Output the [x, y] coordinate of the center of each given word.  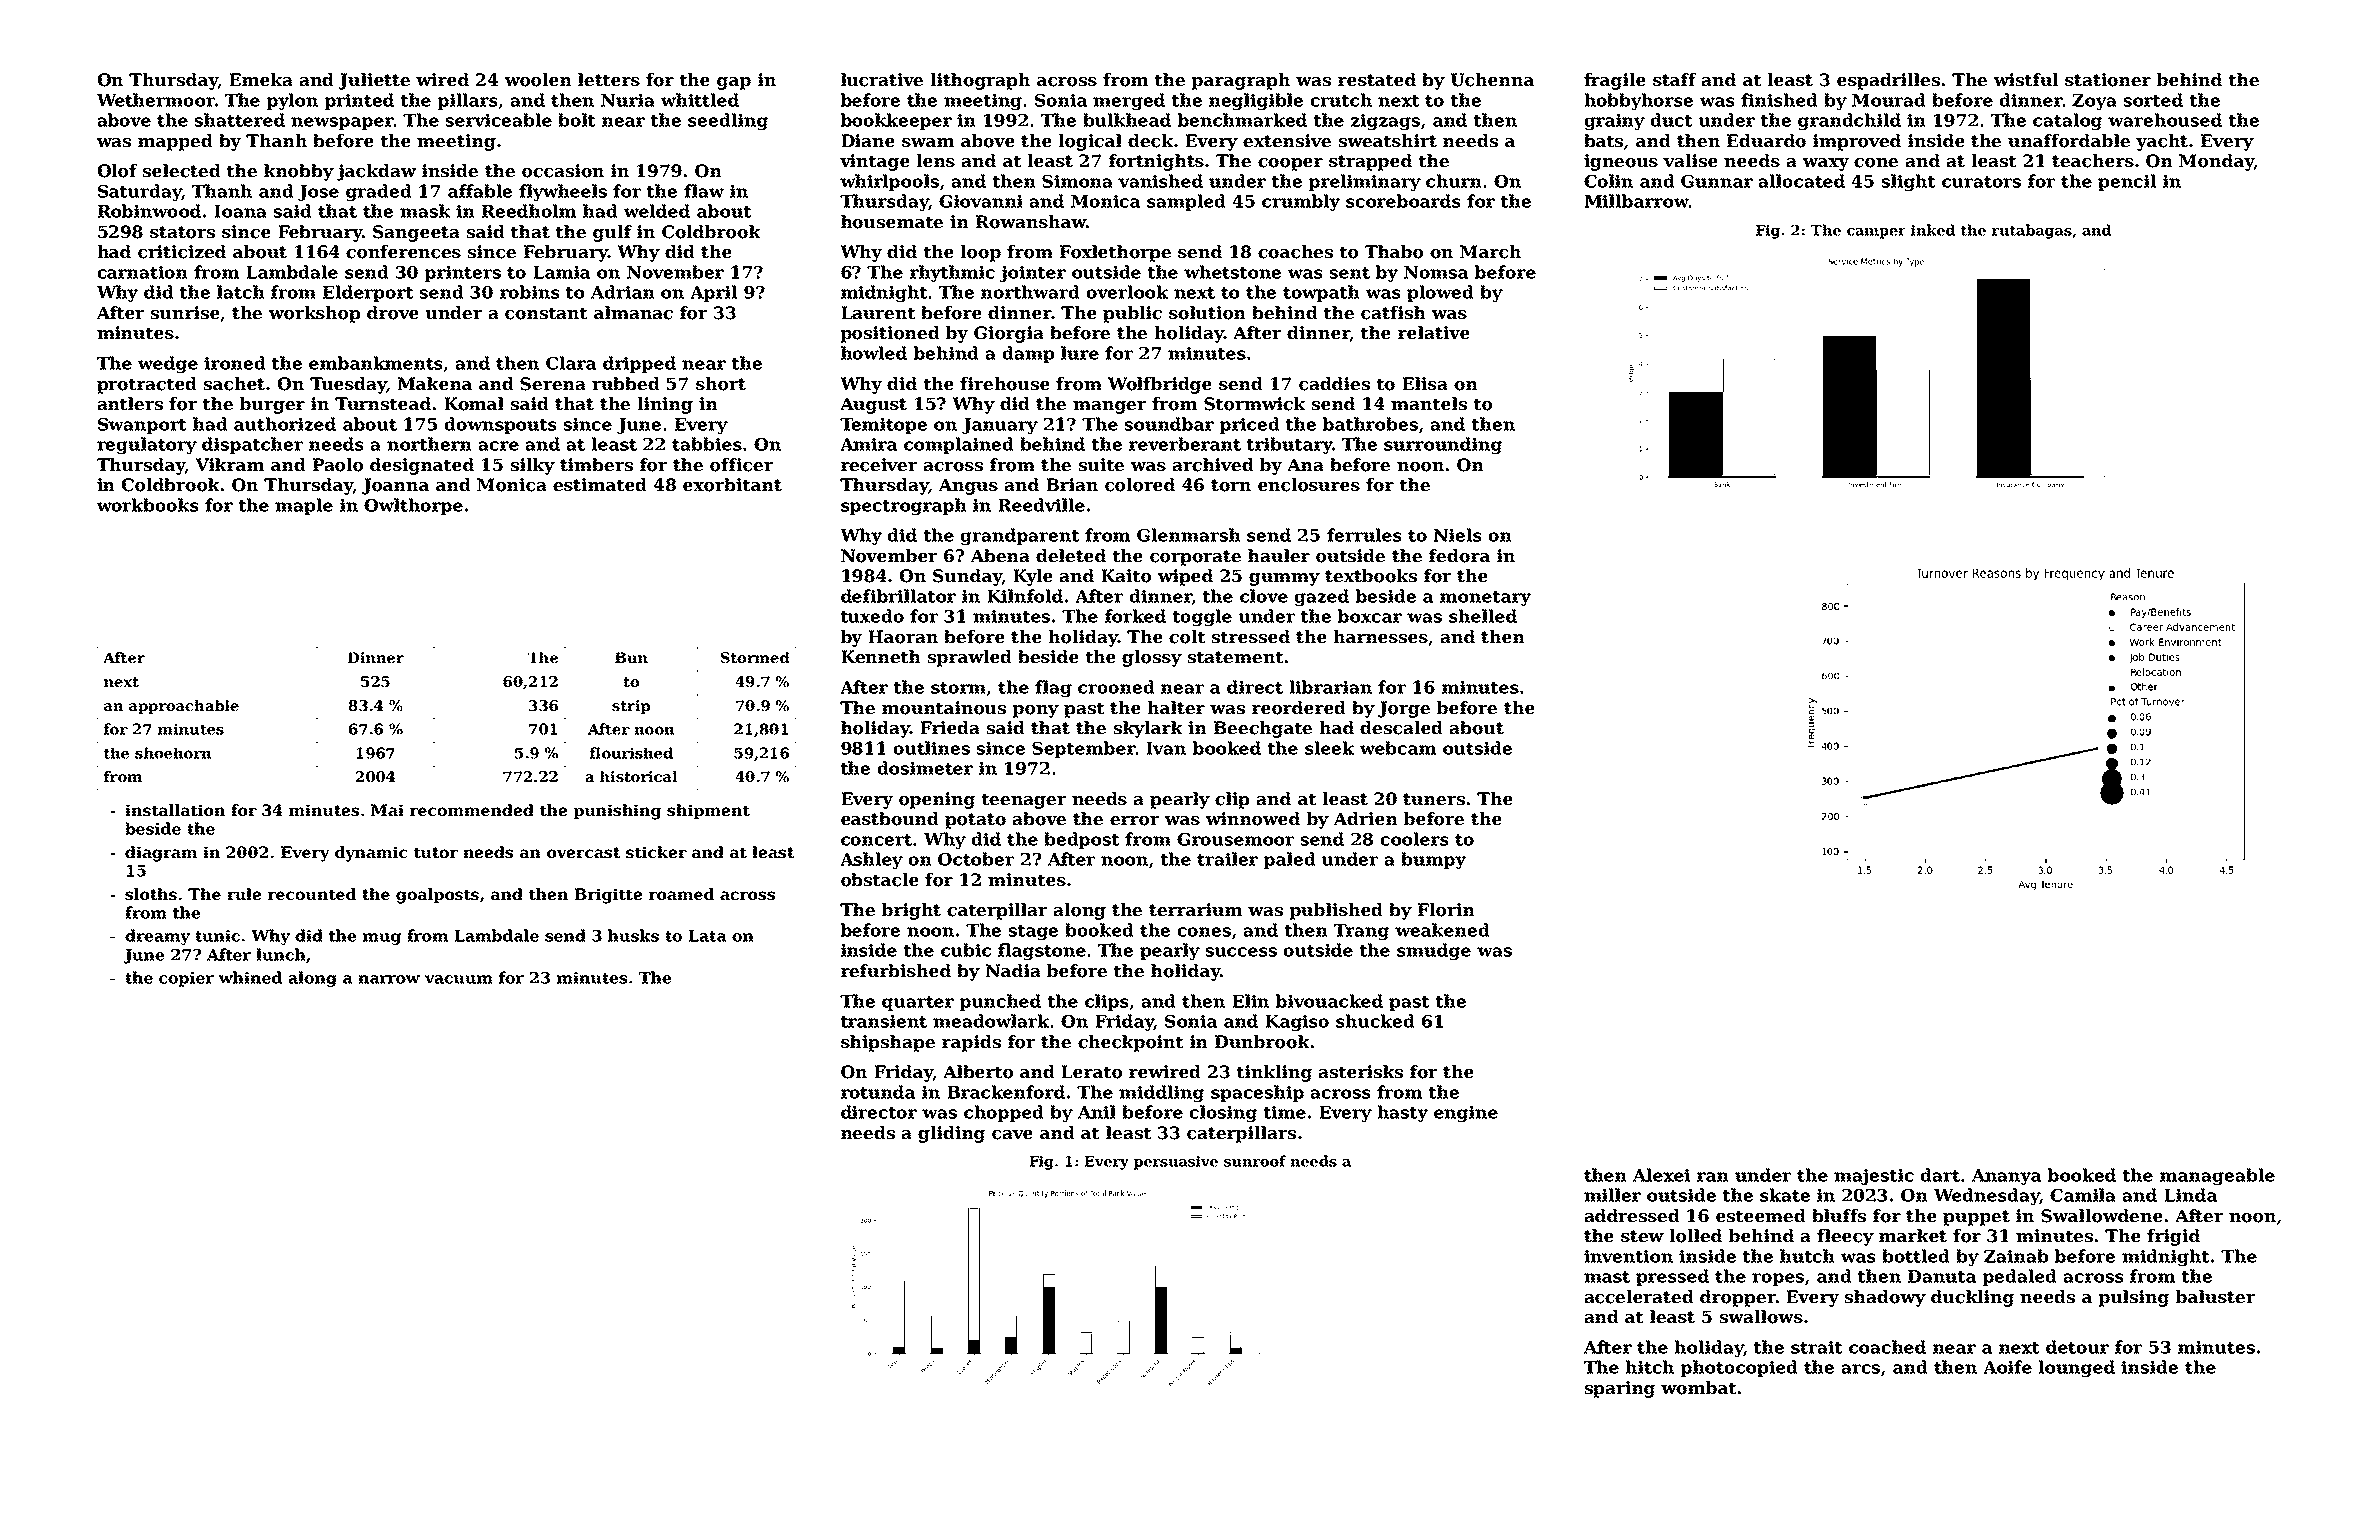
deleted [1071, 556]
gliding [951, 1134]
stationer [2108, 80]
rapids [971, 1043]
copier [186, 979]
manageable [2217, 1176]
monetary [1485, 598]
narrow [389, 979]
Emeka [261, 80]
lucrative [882, 80]
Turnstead [383, 404]
